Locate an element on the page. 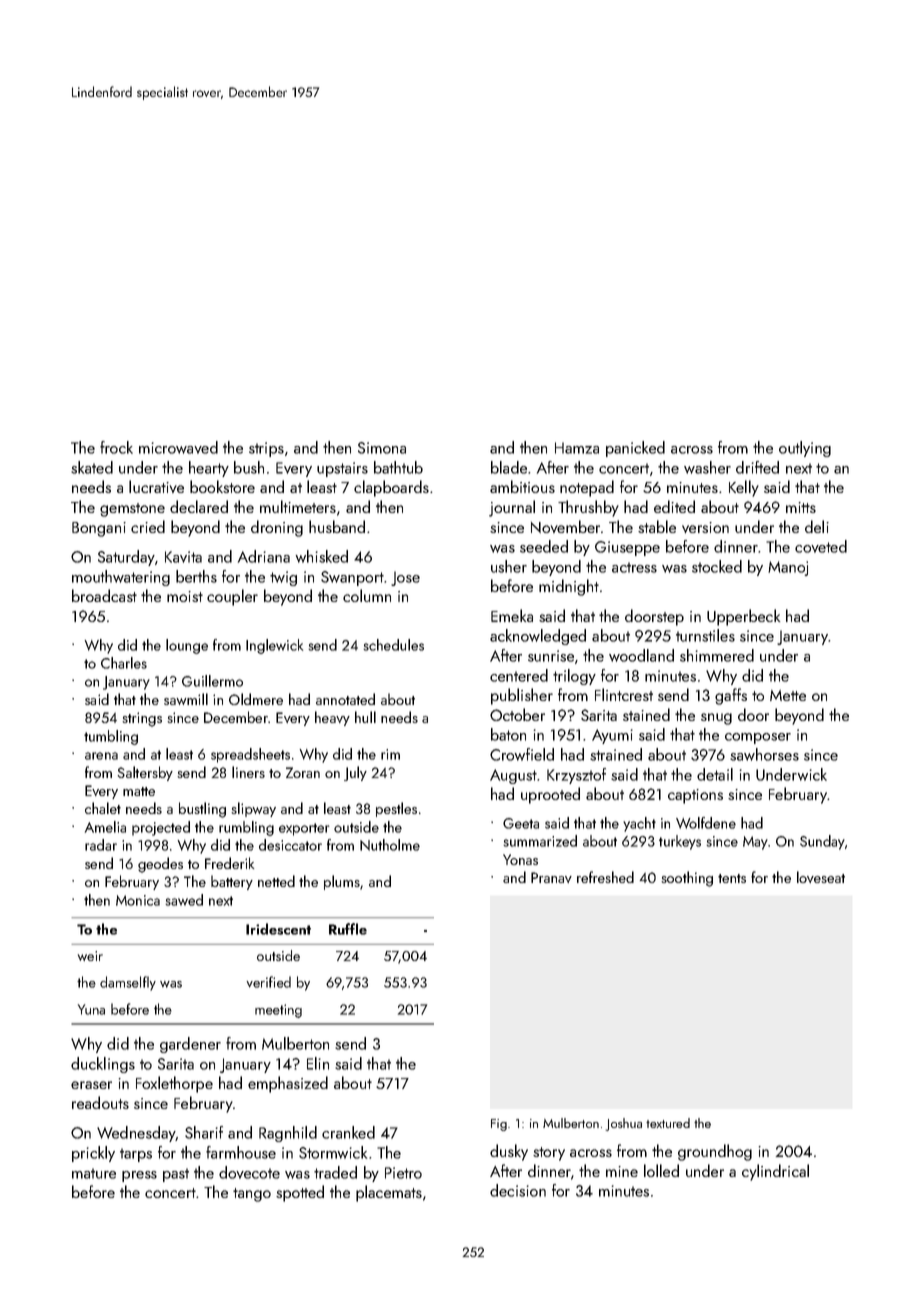 Image resolution: width=924 pixels, height=1311 pixels. loveseat is located at coordinates (821, 877).
